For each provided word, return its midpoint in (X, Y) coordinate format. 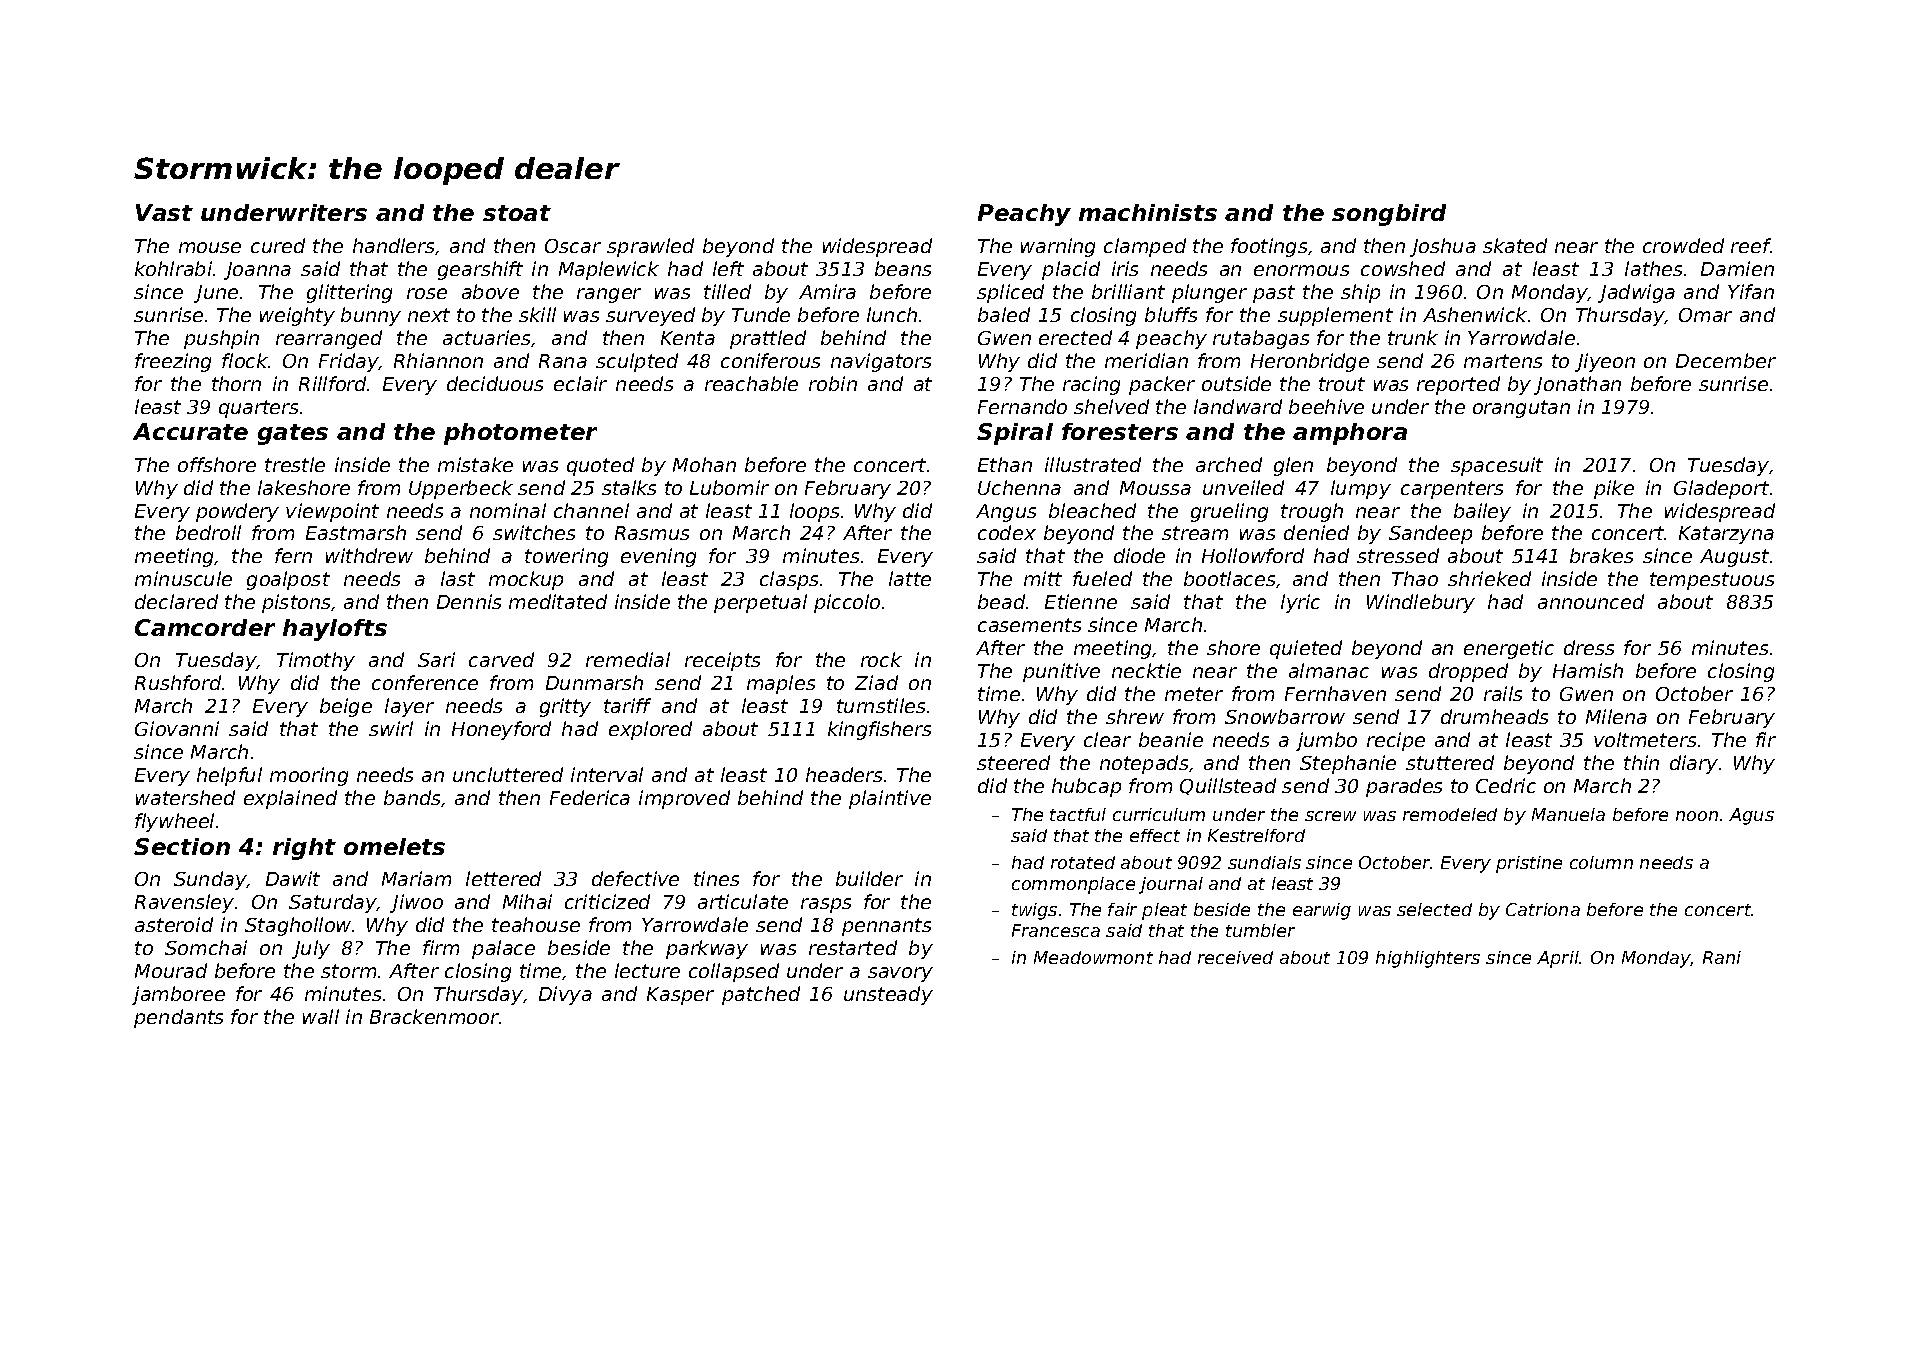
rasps (826, 905)
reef (1751, 245)
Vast (164, 212)
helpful (229, 776)
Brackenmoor (434, 1016)
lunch (892, 314)
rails (1503, 693)
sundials (1264, 862)
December (1726, 360)
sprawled (650, 247)
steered (1013, 762)
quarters (258, 409)
